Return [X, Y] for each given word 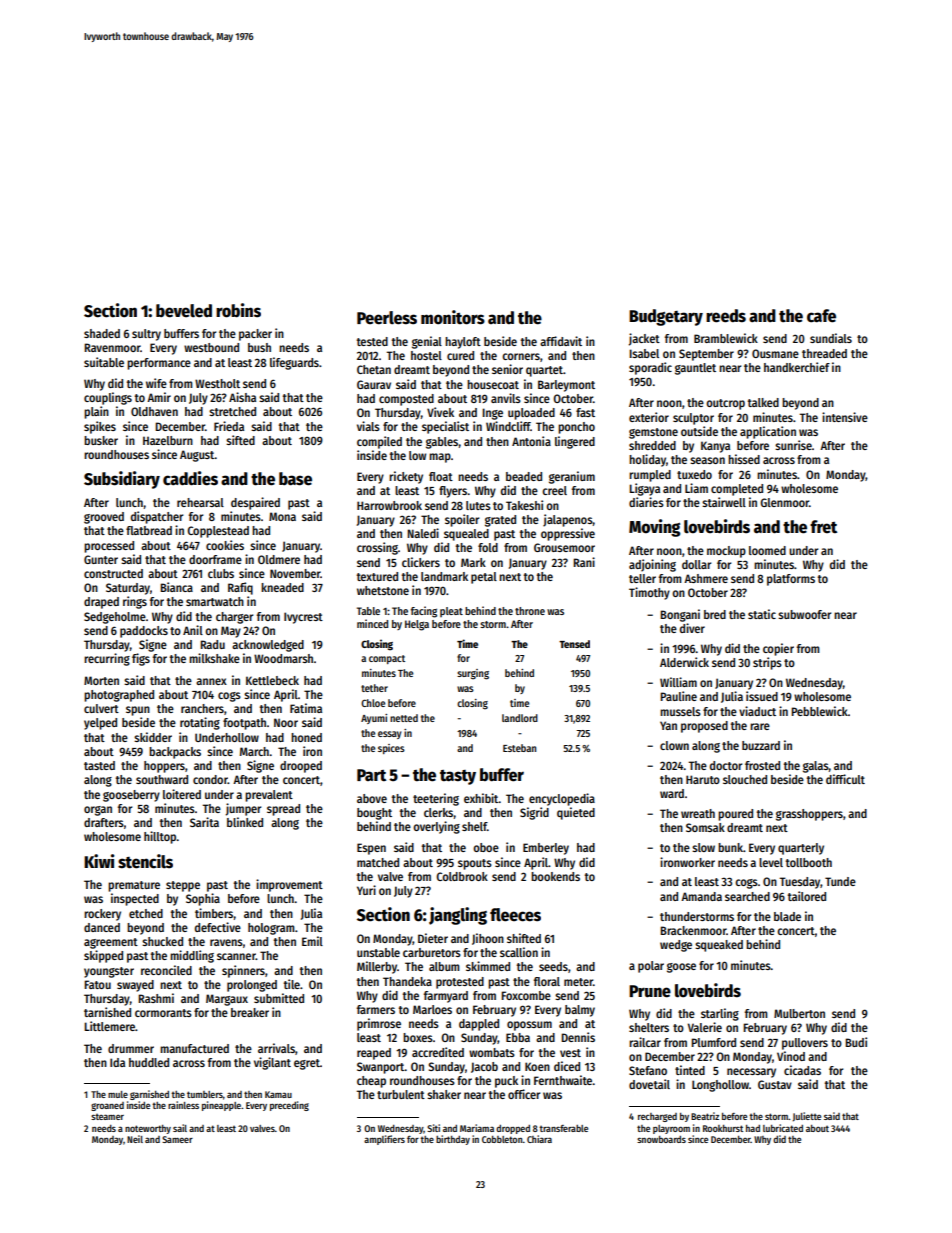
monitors [453, 317]
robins [238, 310]
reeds [726, 316]
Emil [312, 941]
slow [703, 847]
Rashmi [156, 998]
